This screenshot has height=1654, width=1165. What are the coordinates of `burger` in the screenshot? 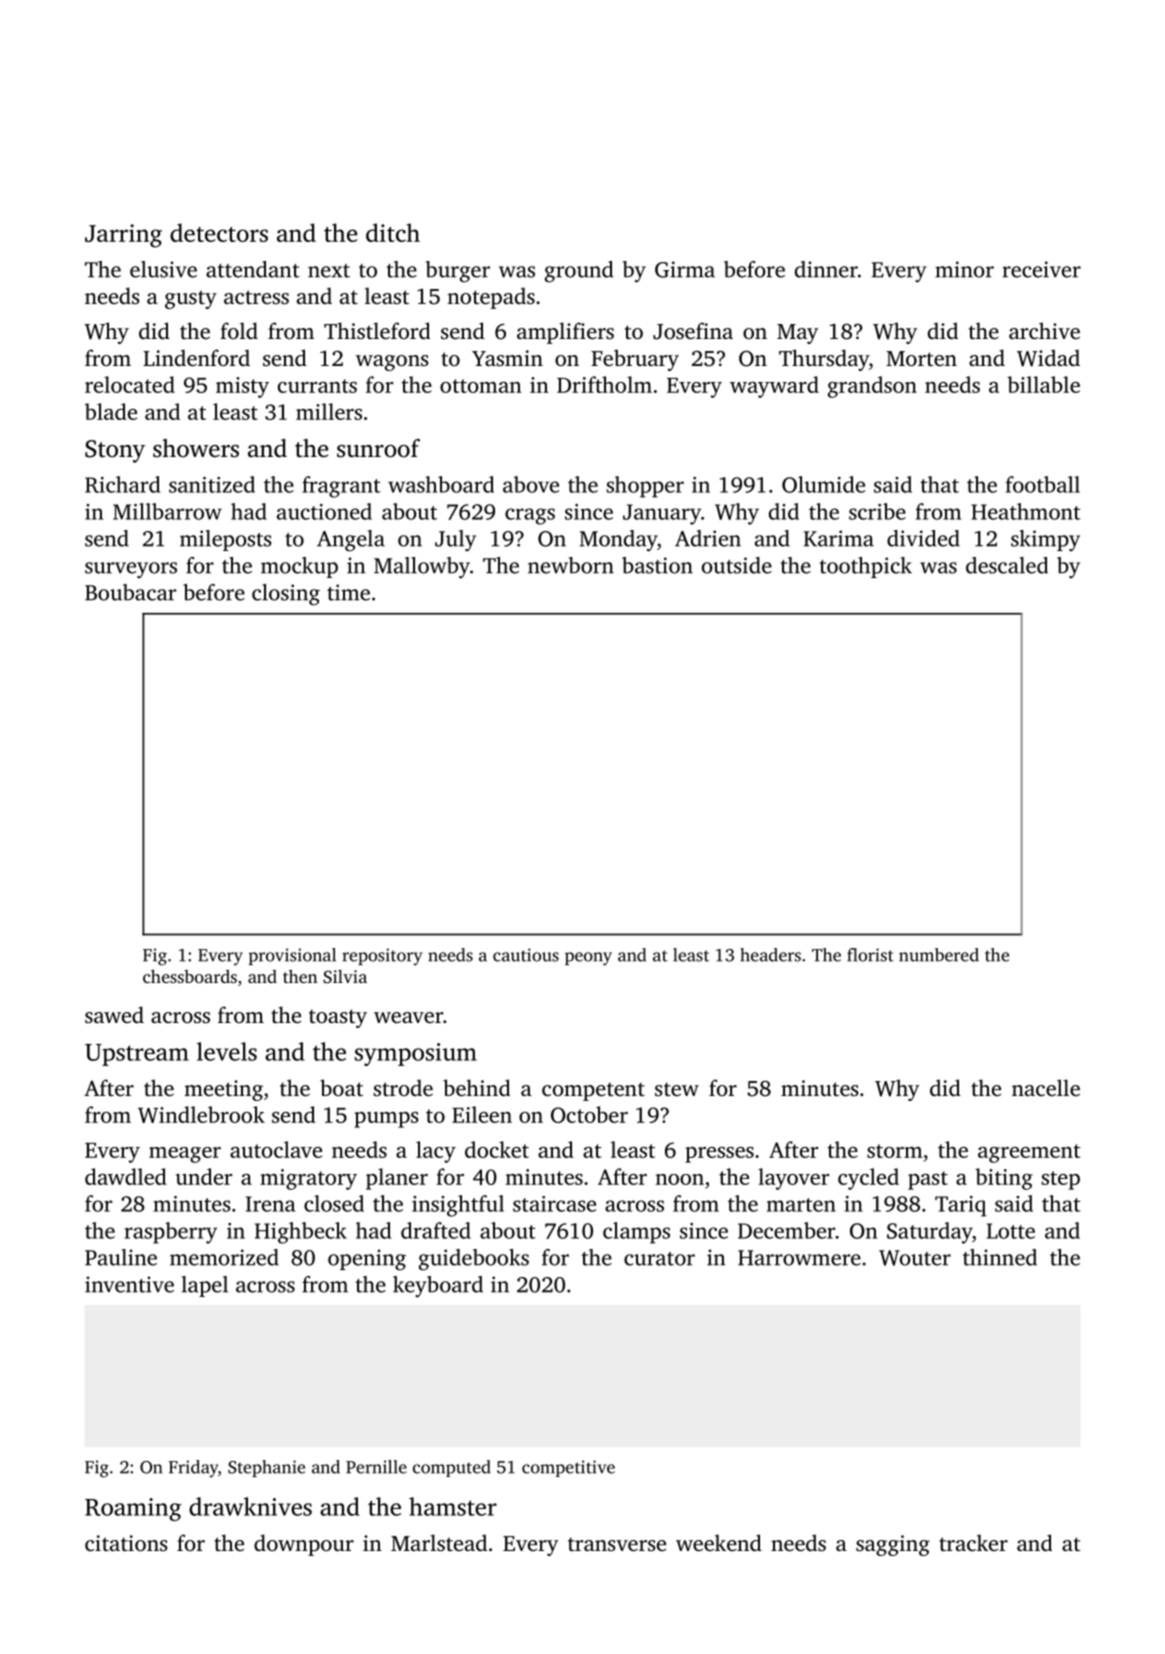 It's located at (458, 272).
